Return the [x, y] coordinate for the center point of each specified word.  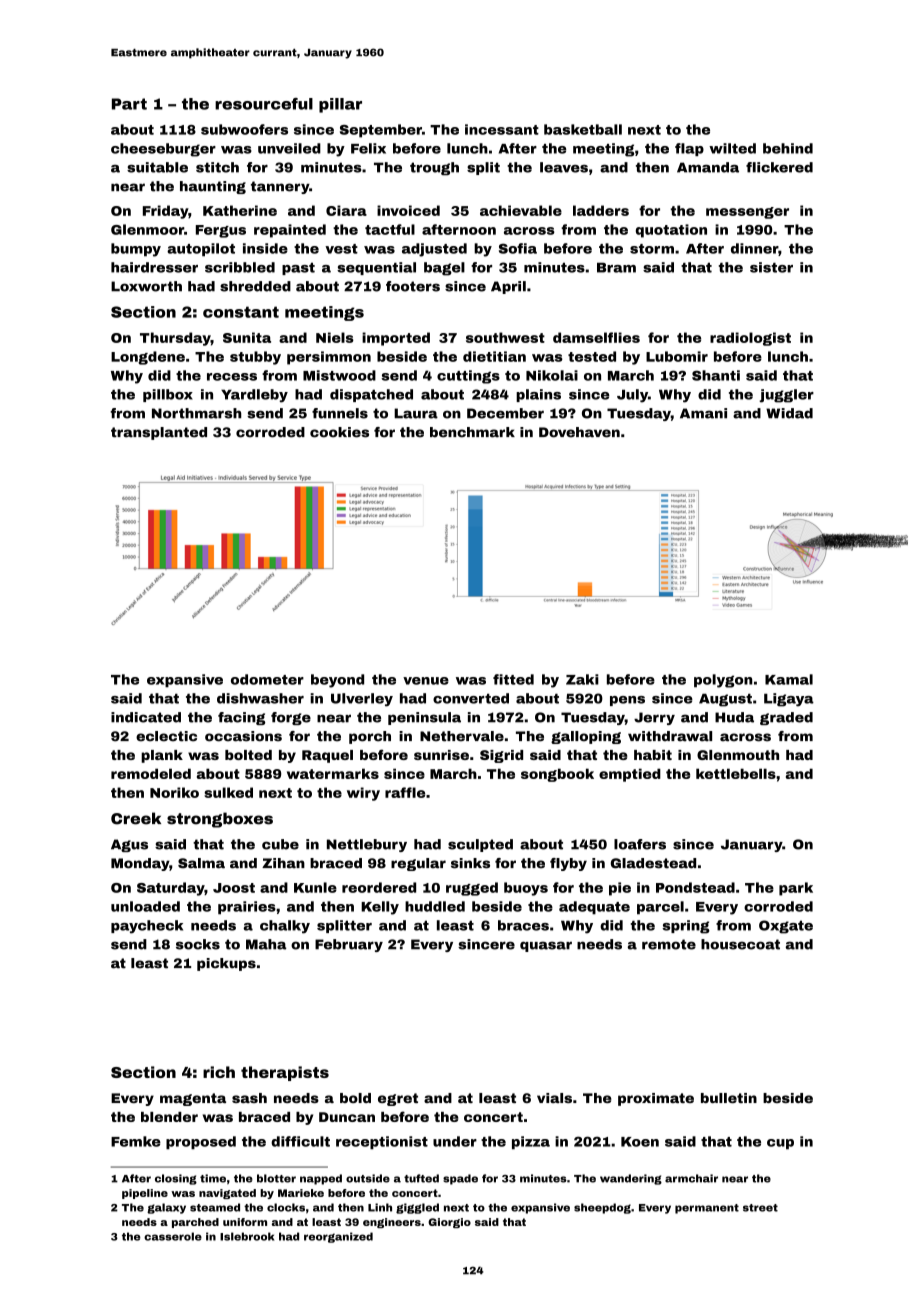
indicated [146, 717]
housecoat [740, 944]
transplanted [159, 433]
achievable [521, 210]
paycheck [147, 927]
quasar [546, 946]
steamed [215, 1207]
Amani [703, 413]
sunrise [441, 755]
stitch [217, 167]
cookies [339, 432]
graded [786, 718]
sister [771, 267]
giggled [417, 1208]
